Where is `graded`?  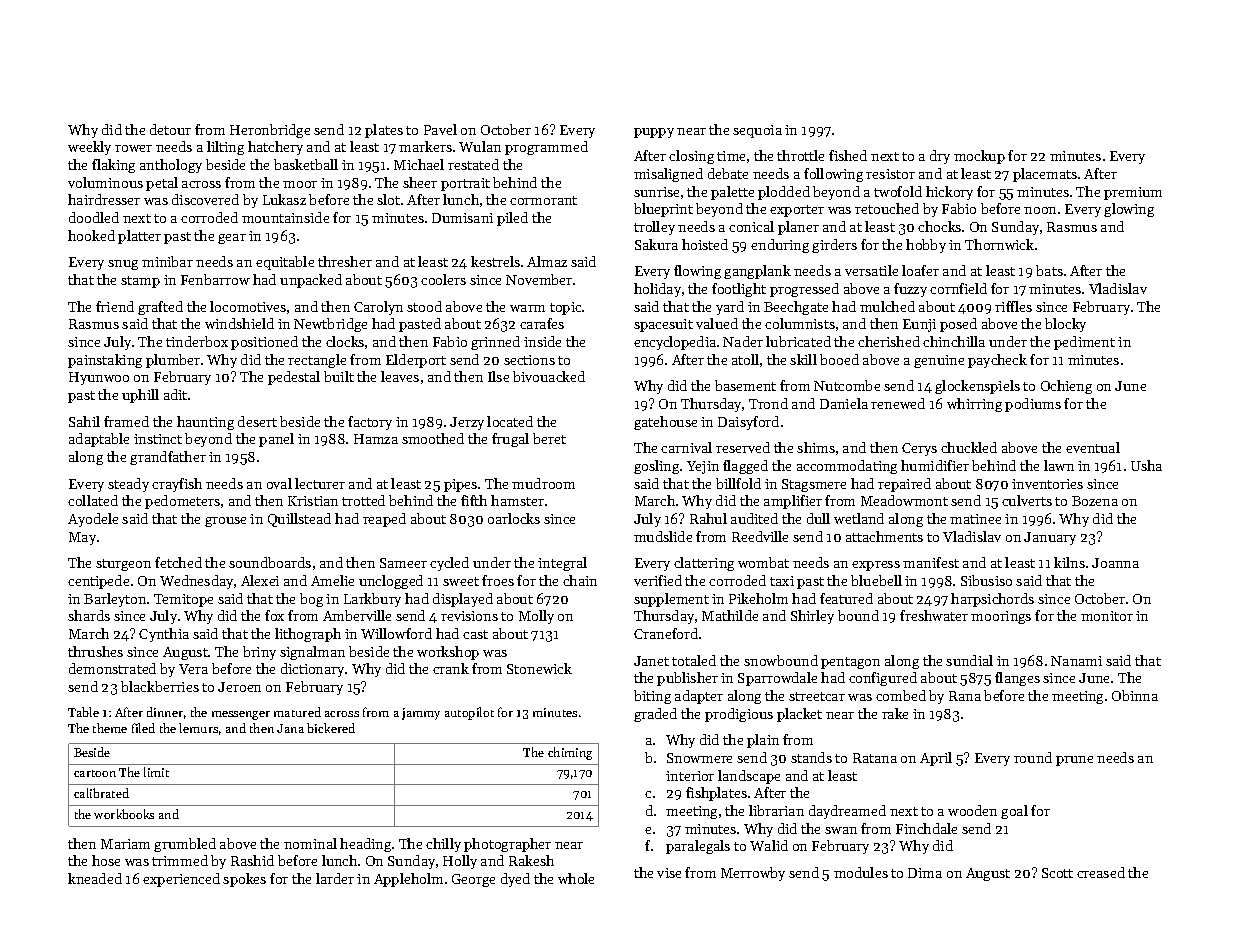 graded is located at coordinates (655, 715).
